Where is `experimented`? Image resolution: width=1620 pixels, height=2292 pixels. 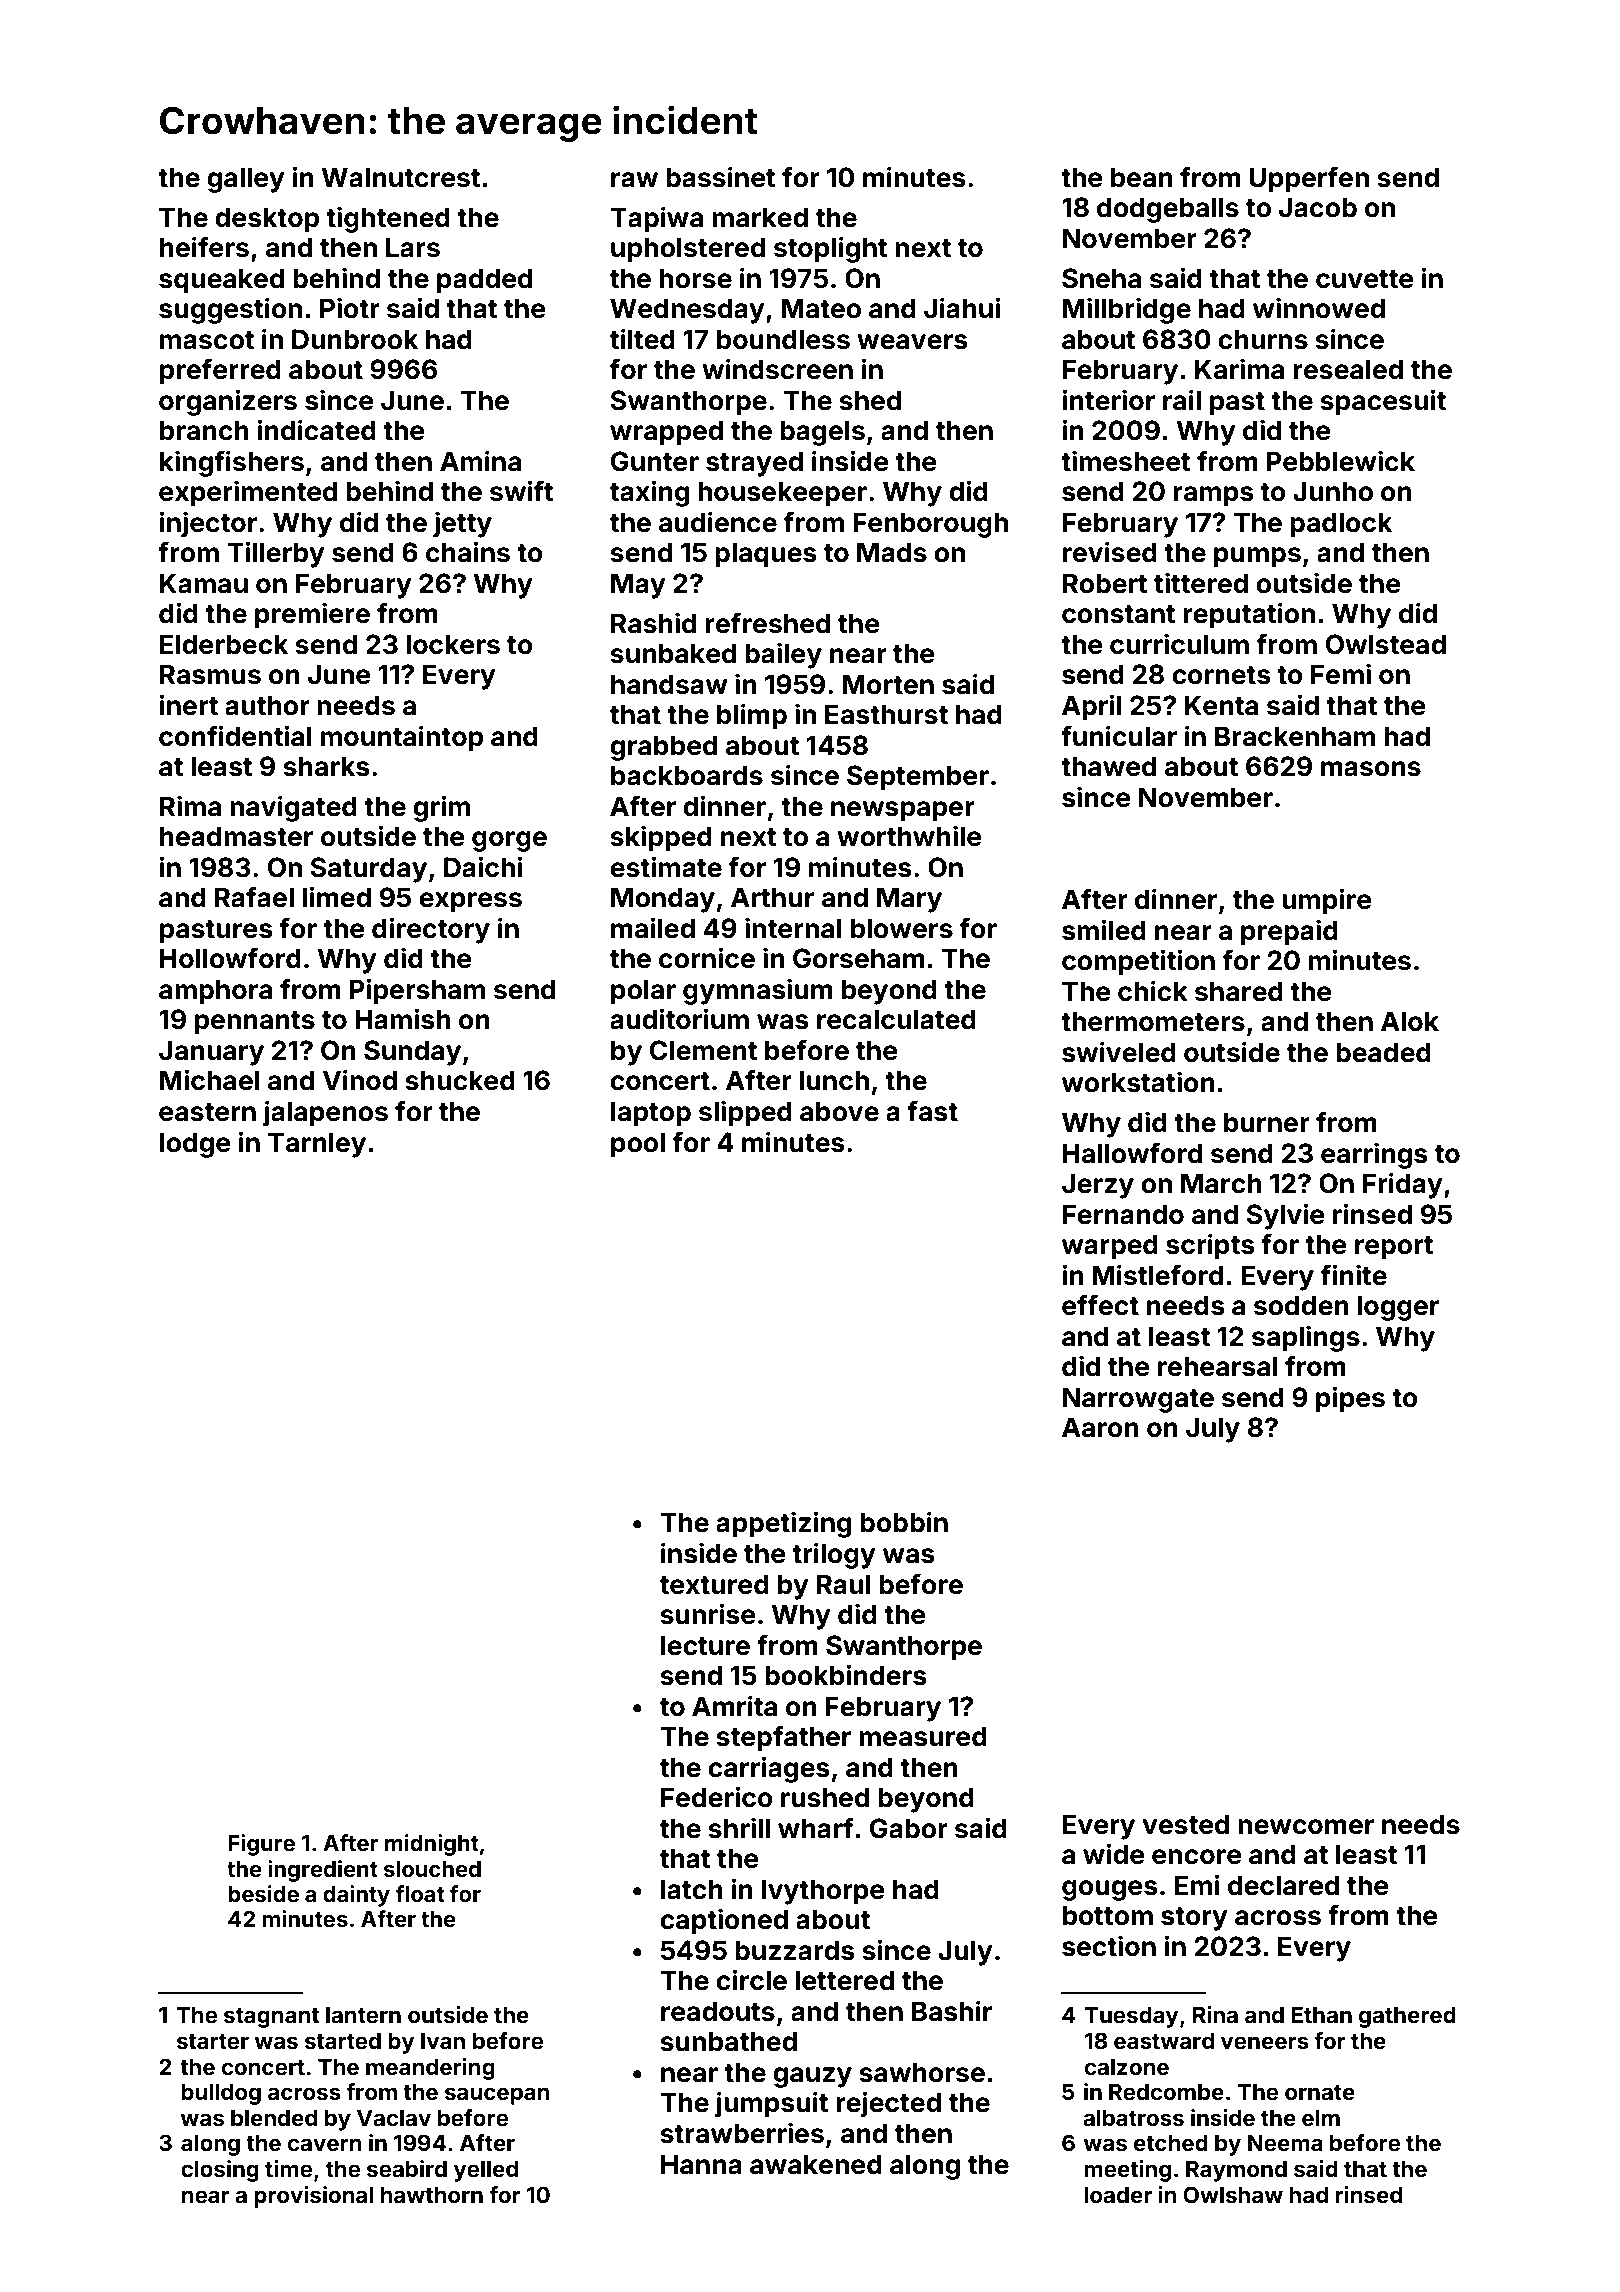
experimented is located at coordinates (248, 493).
